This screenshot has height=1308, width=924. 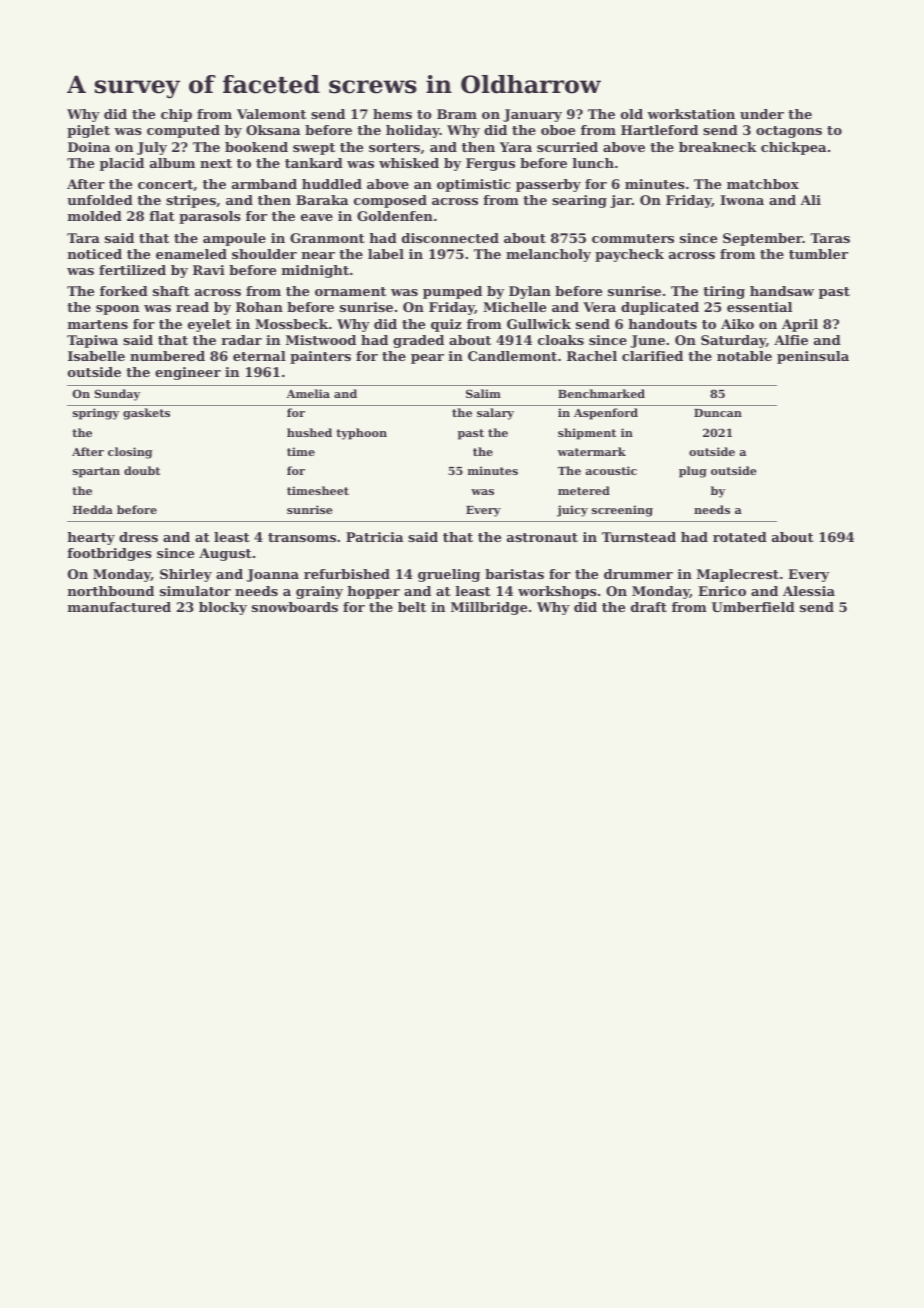 What do you see at coordinates (427, 359) in the screenshot?
I see `pear` at bounding box center [427, 359].
